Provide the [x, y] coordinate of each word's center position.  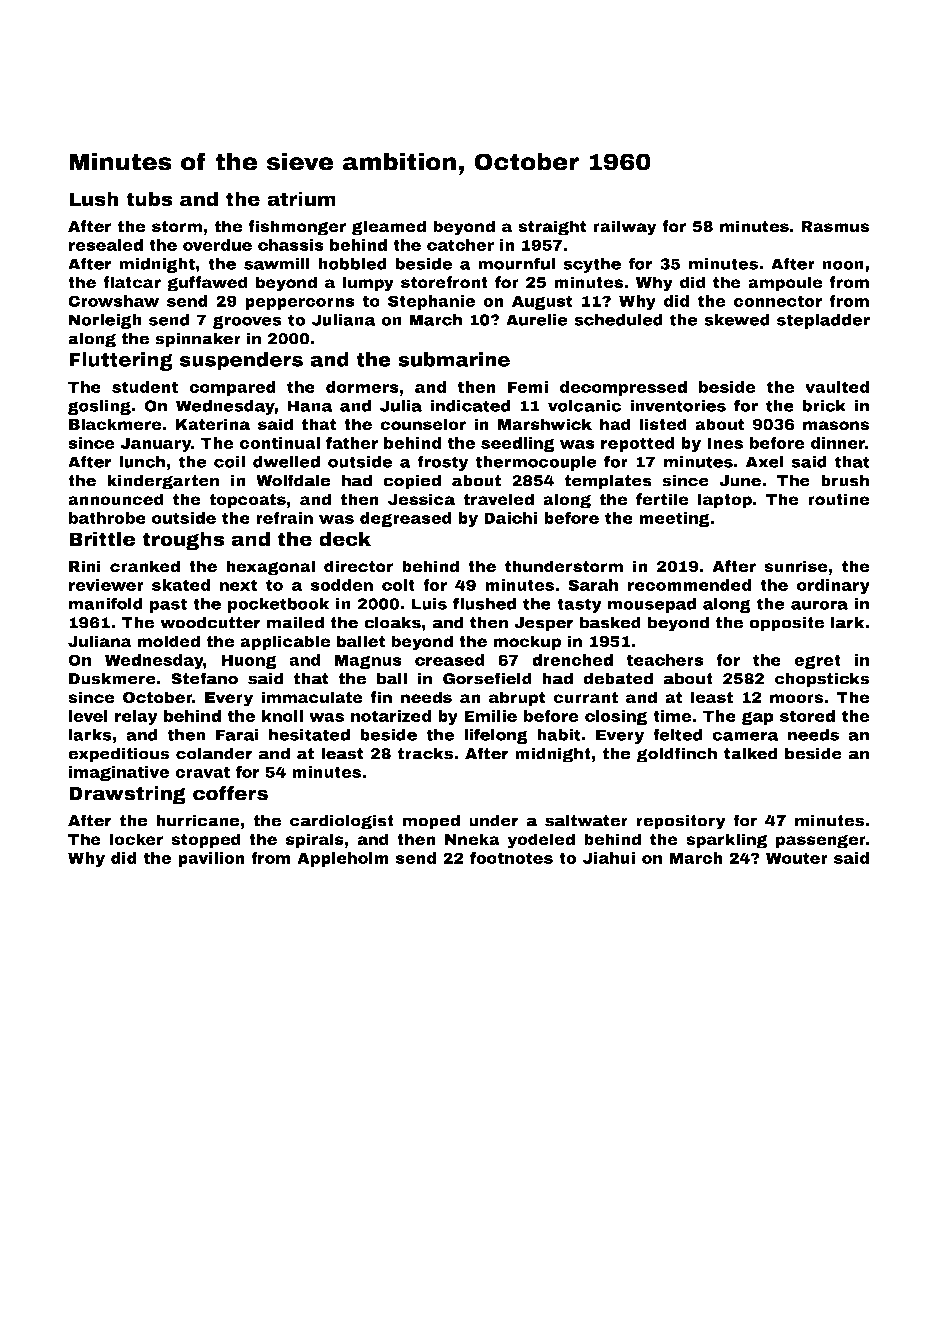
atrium [301, 199]
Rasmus [835, 227]
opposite [786, 624]
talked [751, 753]
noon [843, 265]
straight [552, 228]
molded [168, 641]
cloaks [392, 622]
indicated [470, 406]
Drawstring [127, 795]
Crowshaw [113, 301]
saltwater [586, 820]
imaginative [119, 773]
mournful [516, 263]
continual [279, 443]
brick [824, 406]
